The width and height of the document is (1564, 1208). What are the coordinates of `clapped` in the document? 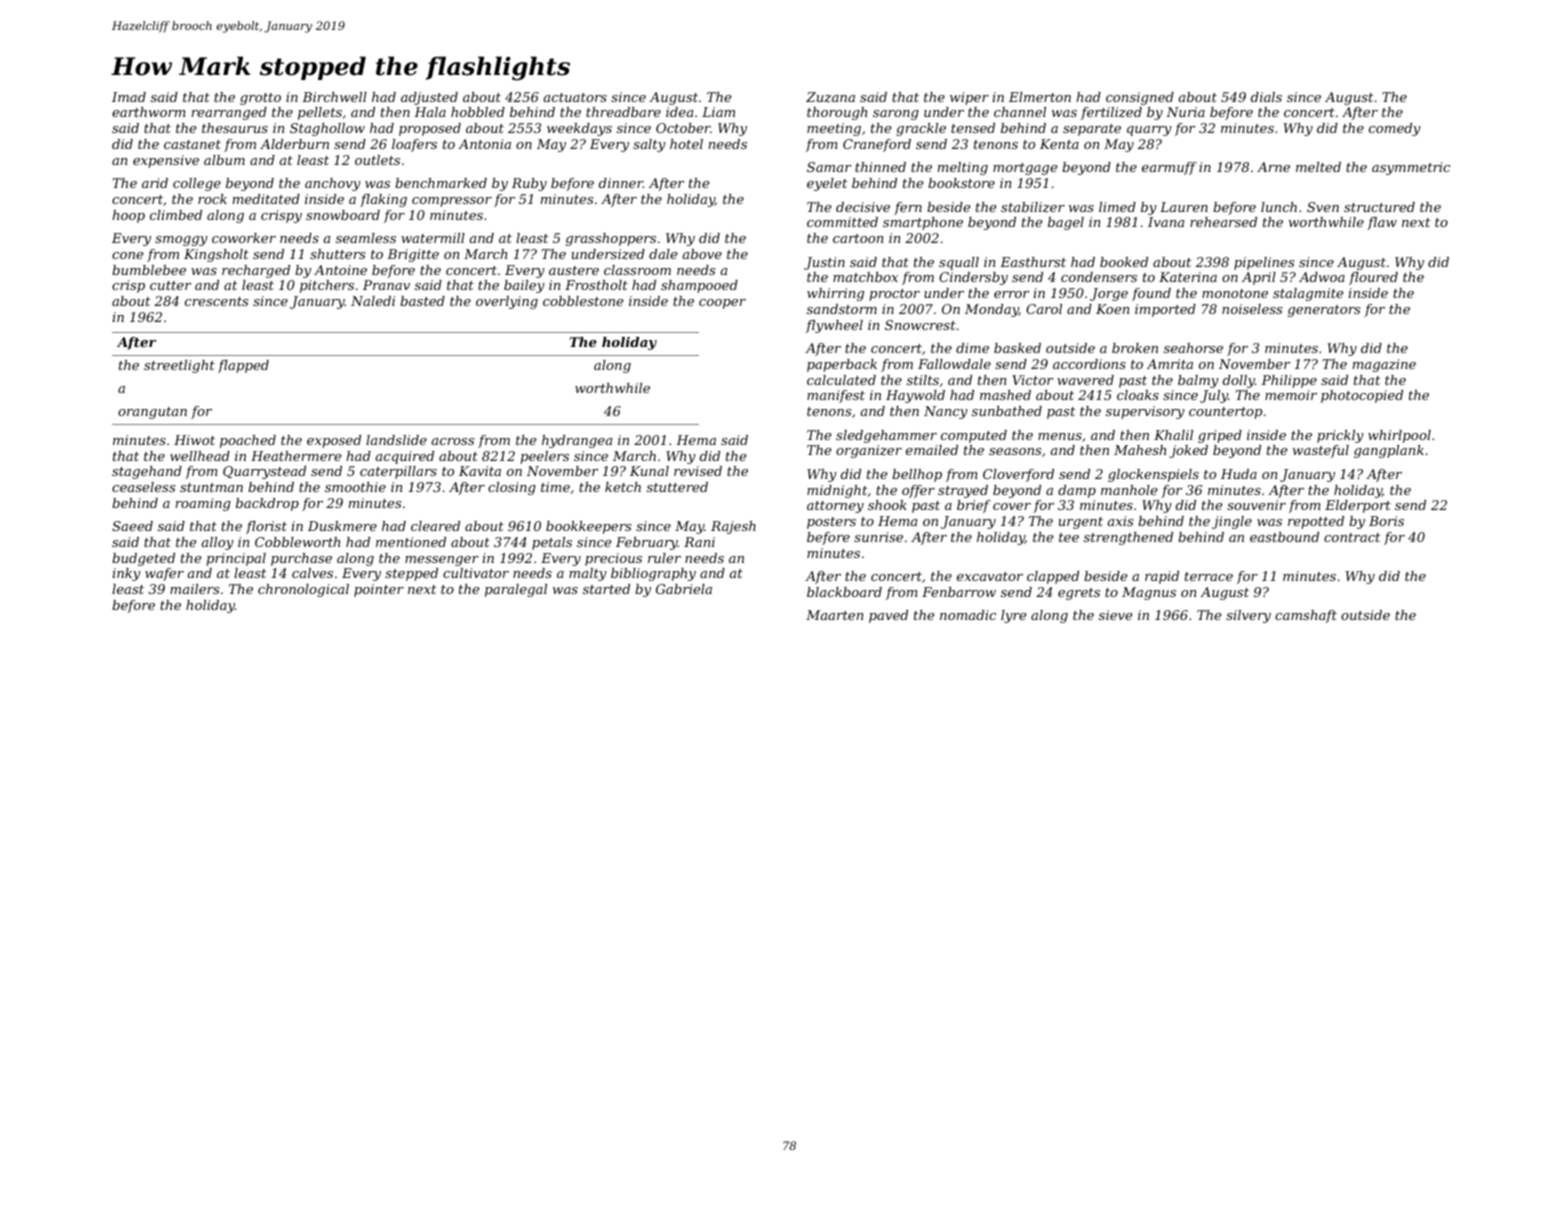 It's located at (1053, 577).
